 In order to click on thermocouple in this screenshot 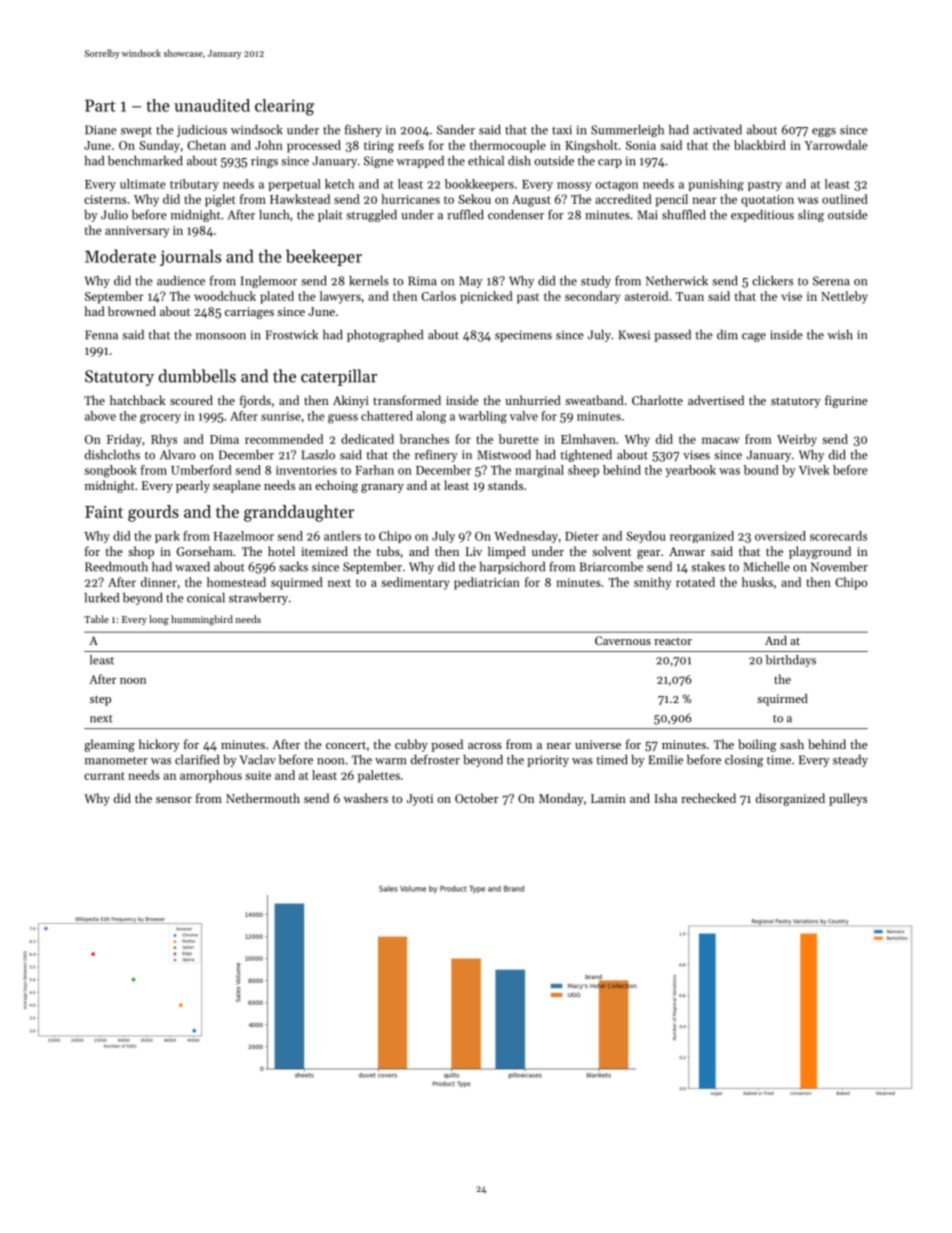, I will do `click(508, 146)`.
